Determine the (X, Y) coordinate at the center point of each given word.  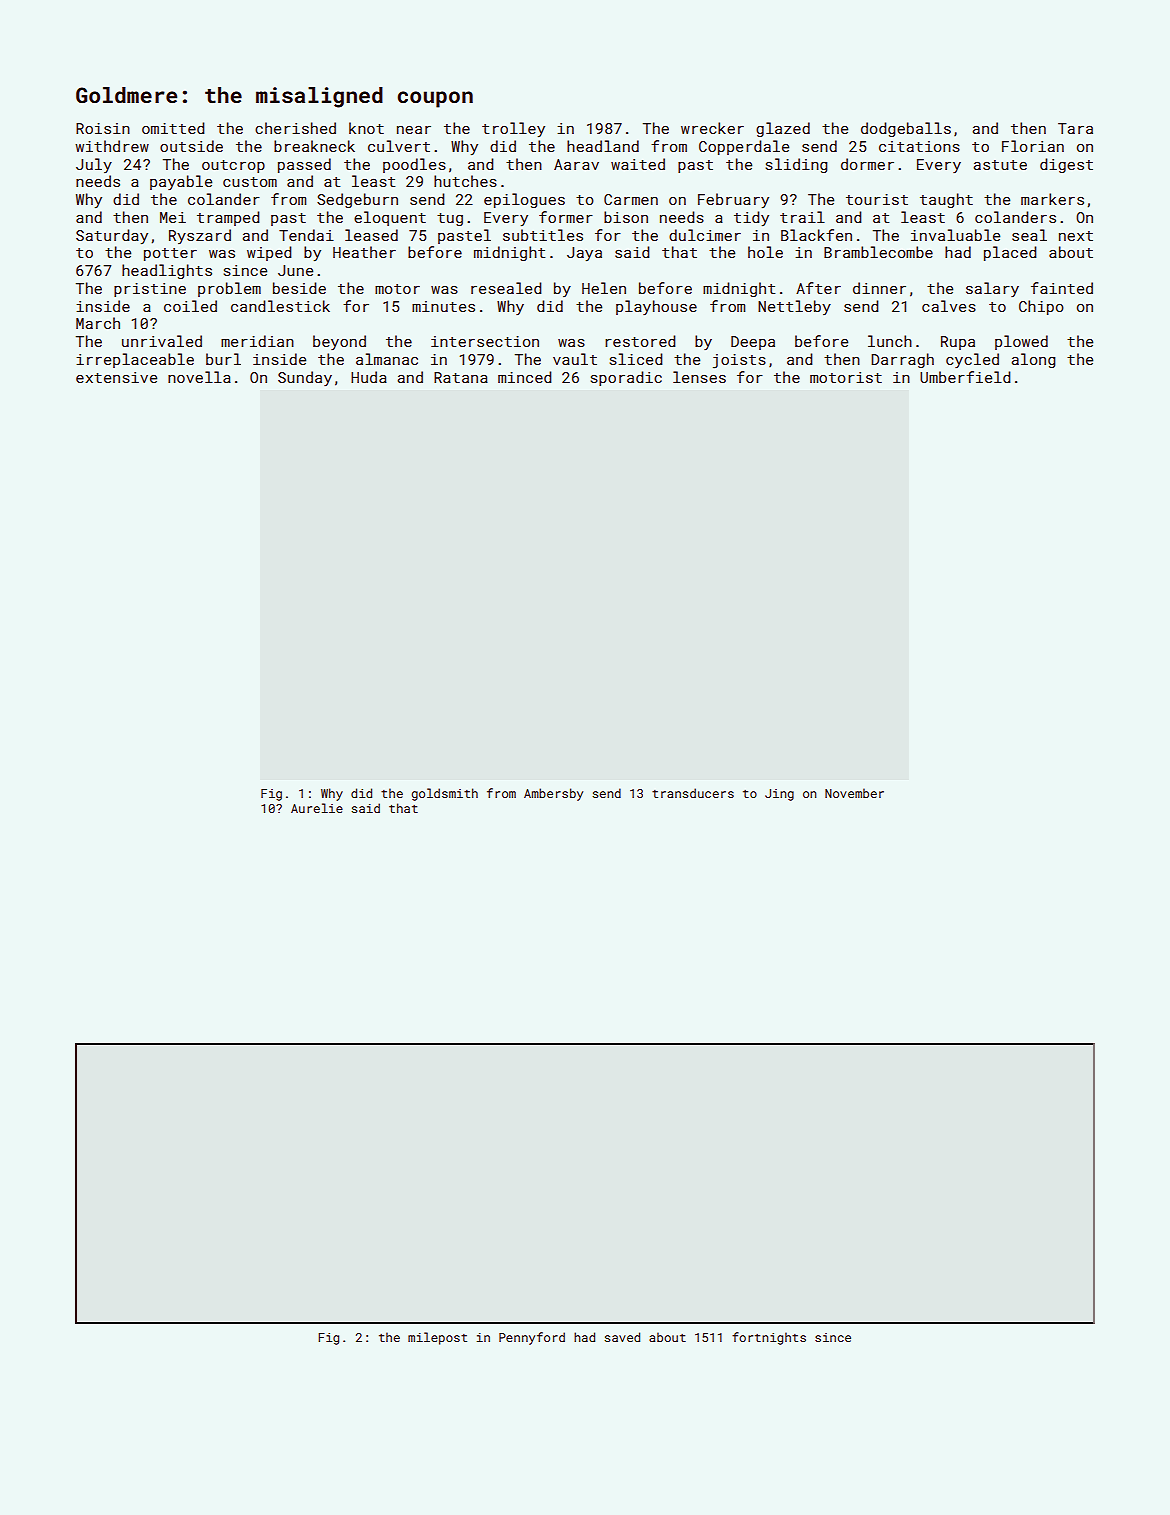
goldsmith (444, 794)
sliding (796, 165)
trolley (513, 130)
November (854, 793)
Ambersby (553, 794)
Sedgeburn (357, 200)
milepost (437, 1338)
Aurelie (317, 808)
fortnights (769, 1338)
